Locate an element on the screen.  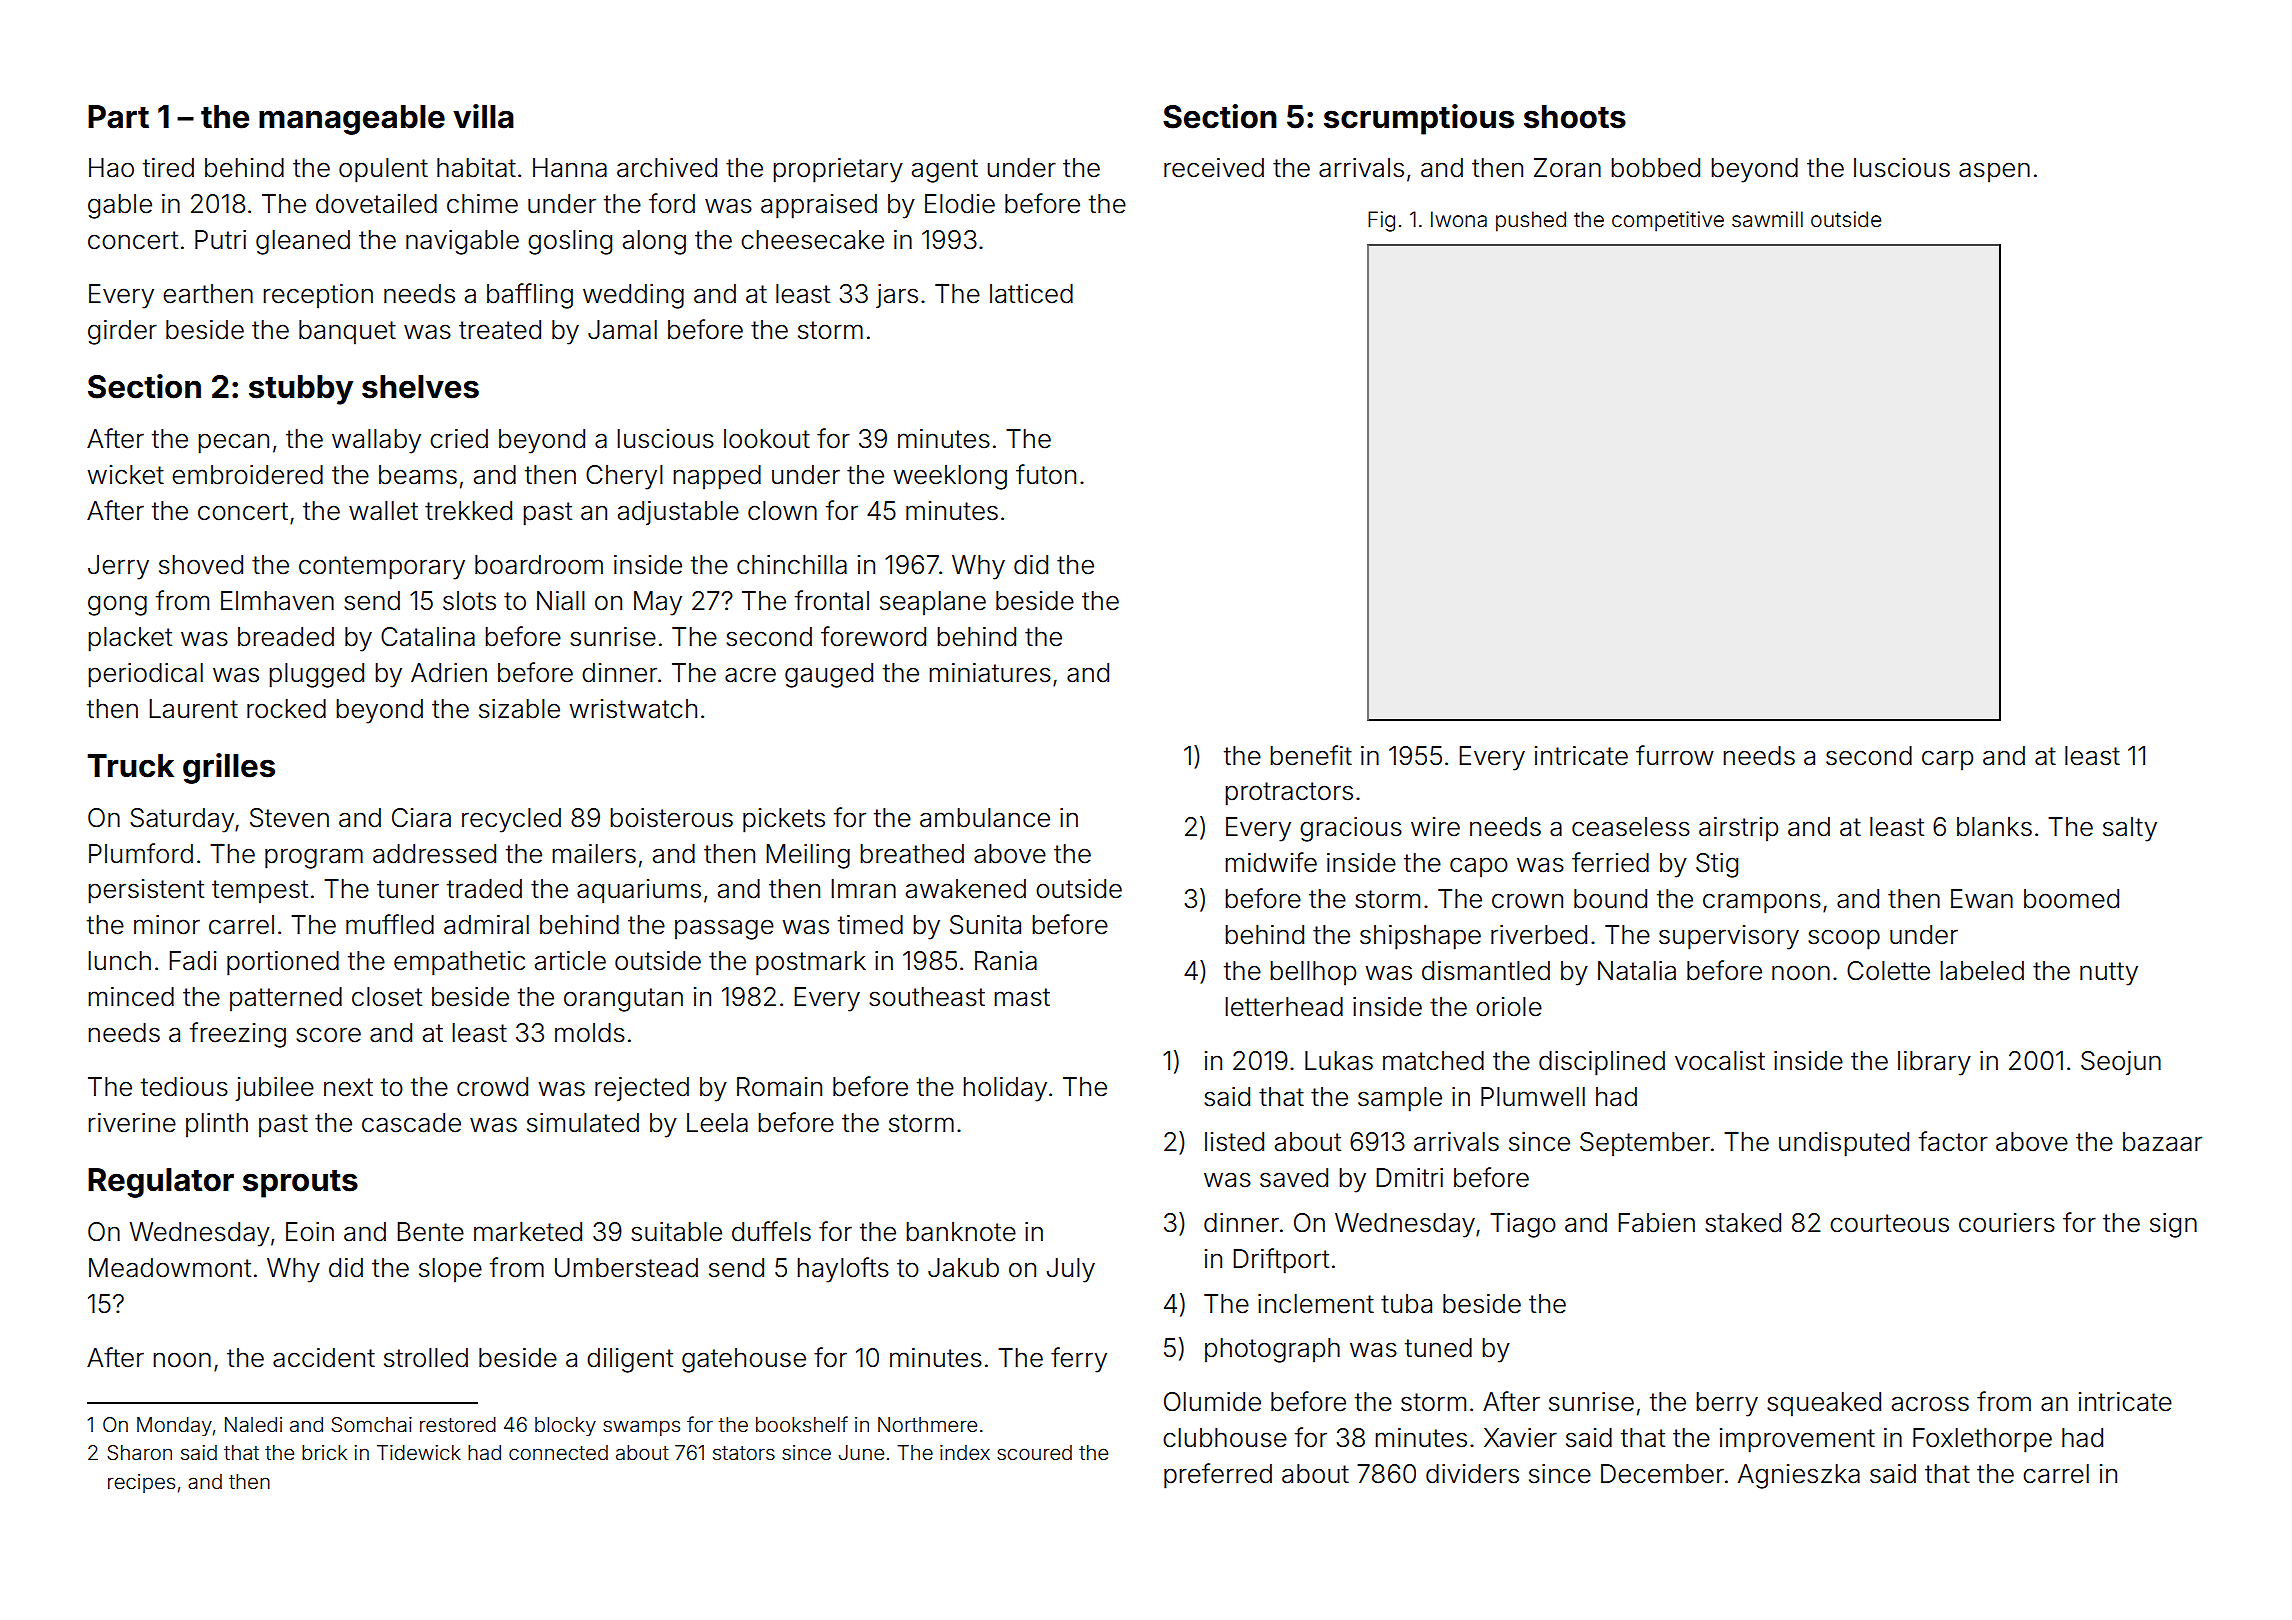
carp is located at coordinates (1947, 760).
